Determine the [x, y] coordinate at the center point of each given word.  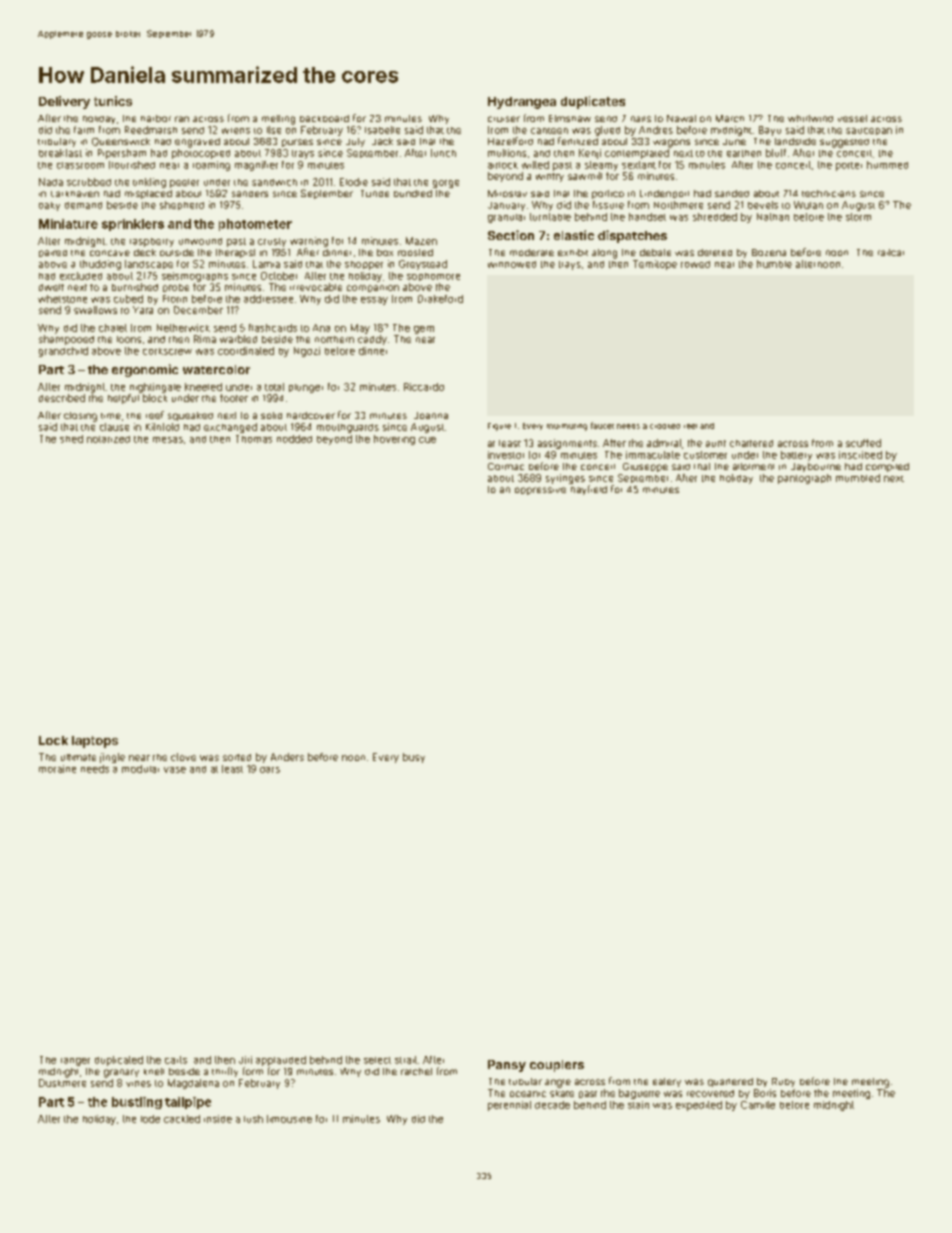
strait [406, 1060]
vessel [852, 118]
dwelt [51, 287]
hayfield [589, 490]
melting [278, 120]
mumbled [858, 478]
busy [414, 758]
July [355, 142]
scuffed [863, 443]
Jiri [245, 1060]
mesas [168, 440]
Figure [499, 427]
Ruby [783, 1082]
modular [140, 769]
